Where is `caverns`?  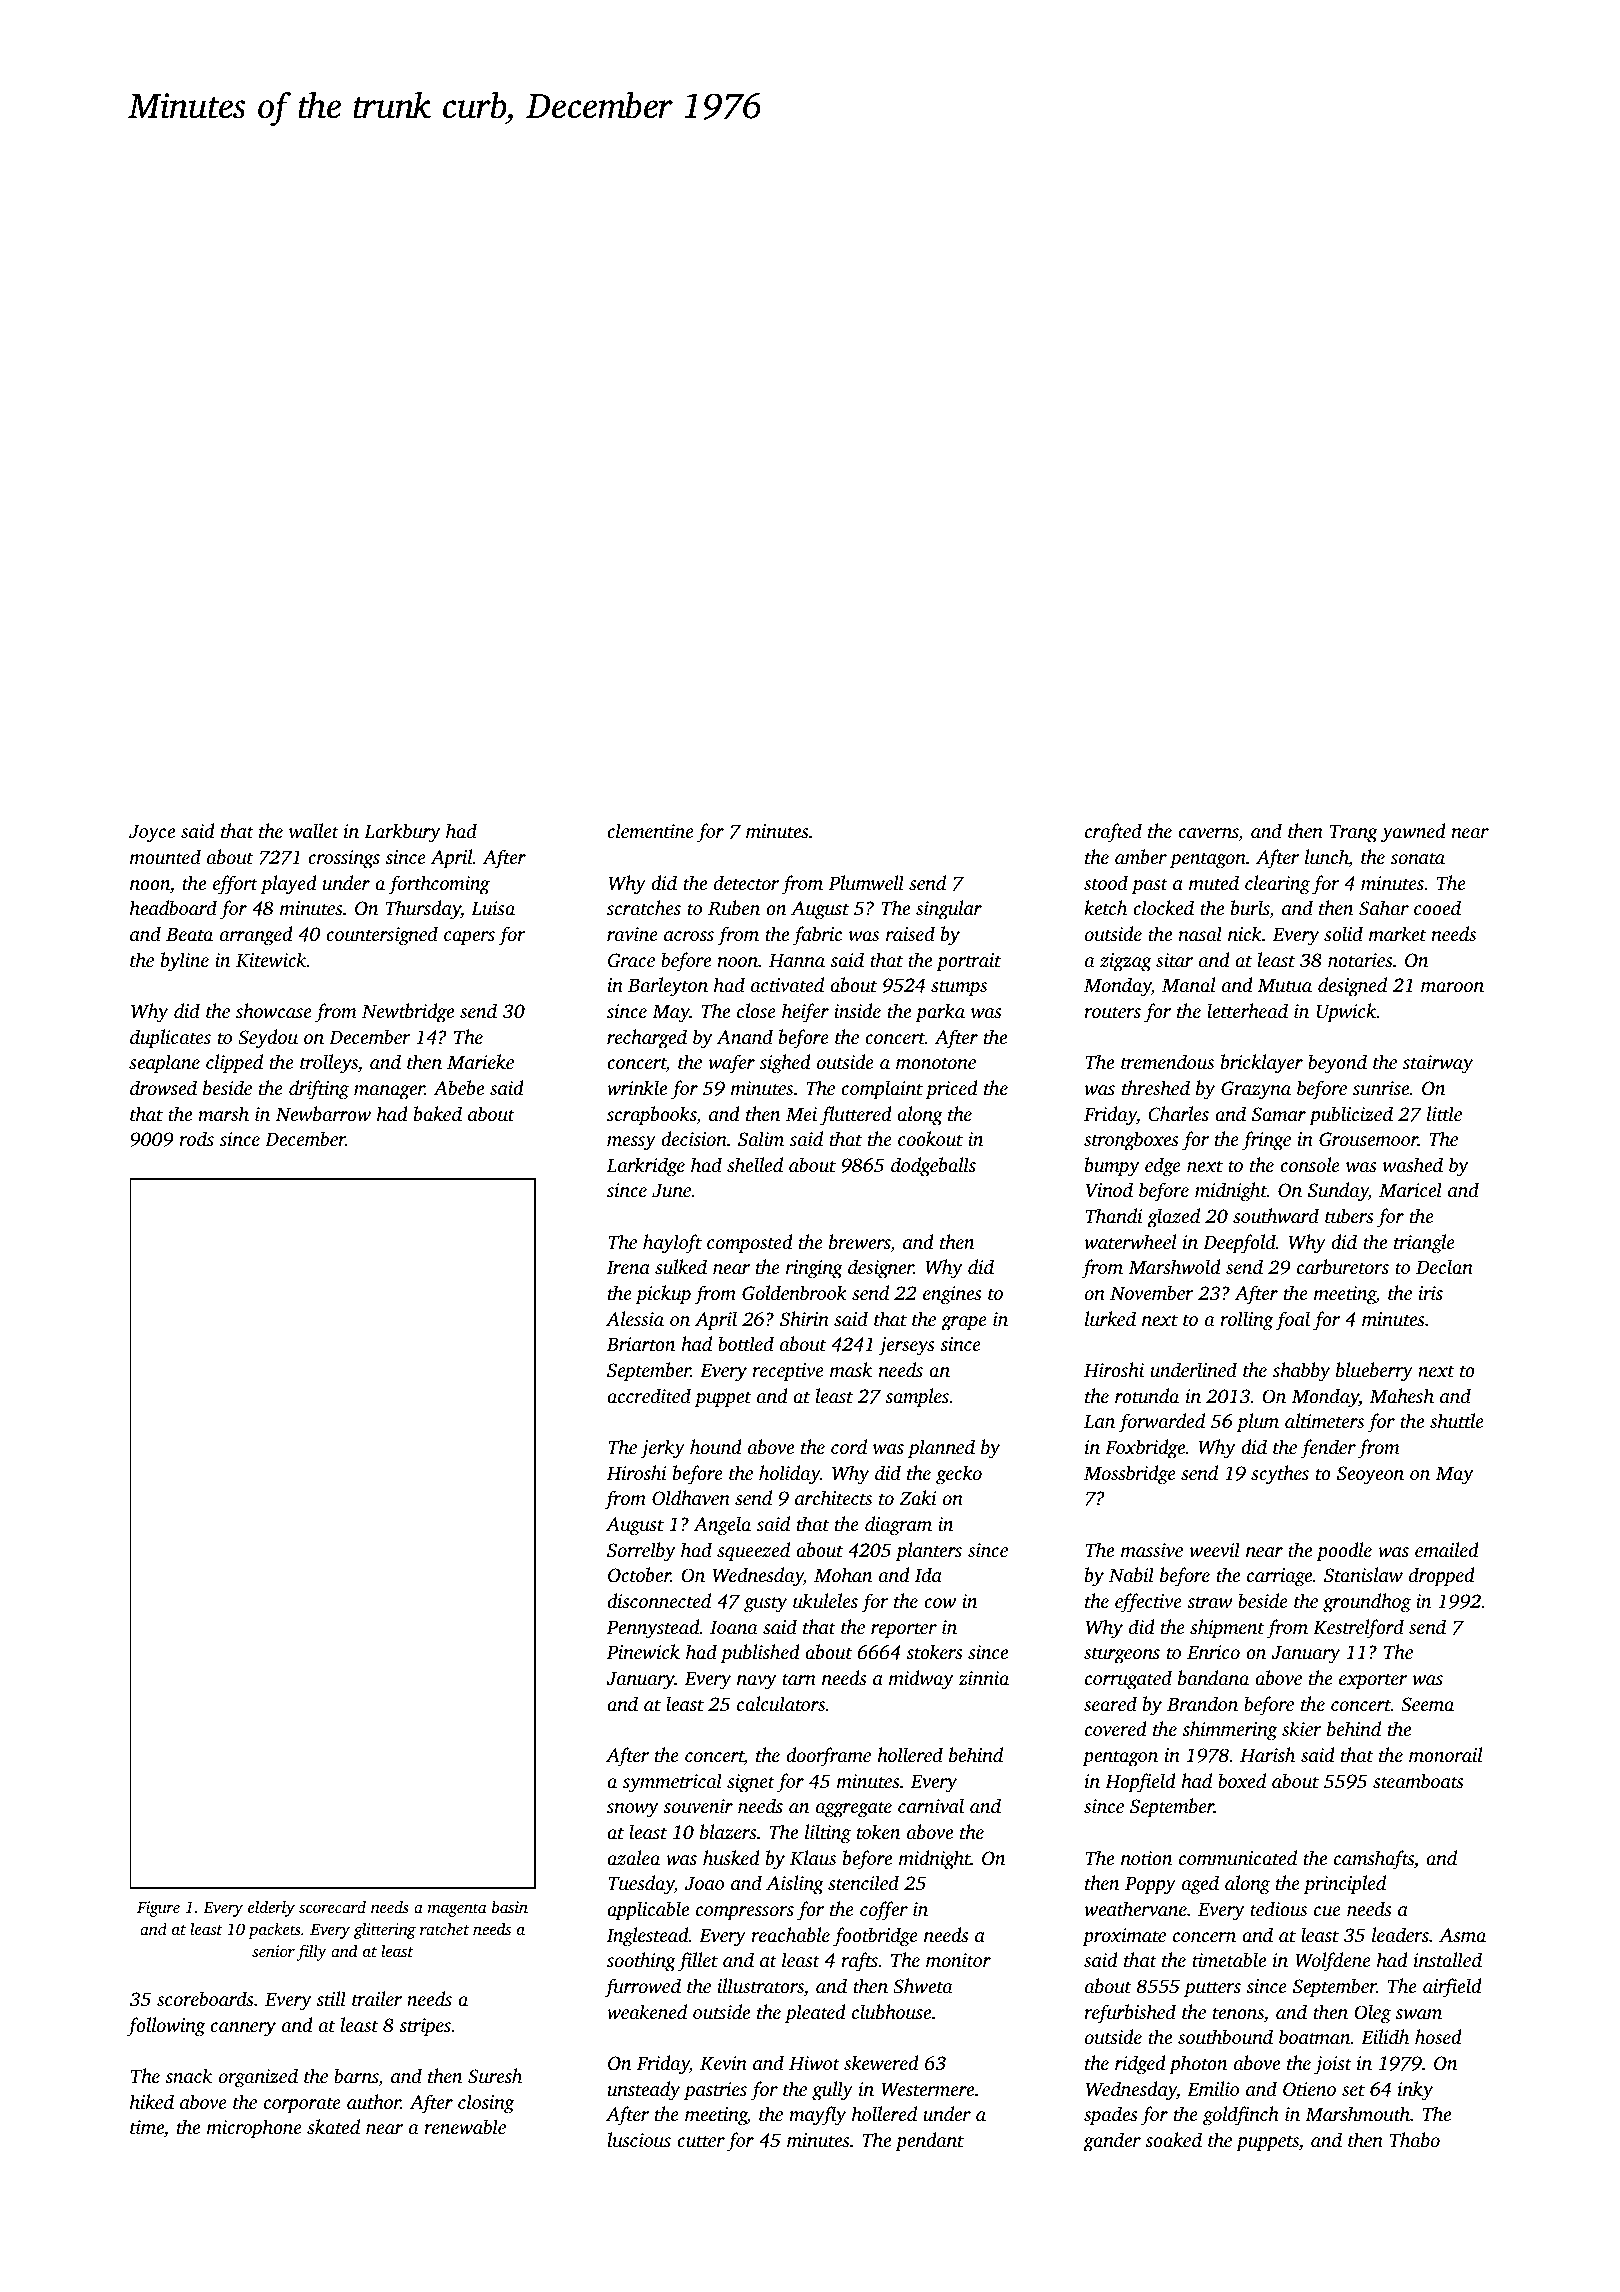
caverns is located at coordinates (1208, 834).
